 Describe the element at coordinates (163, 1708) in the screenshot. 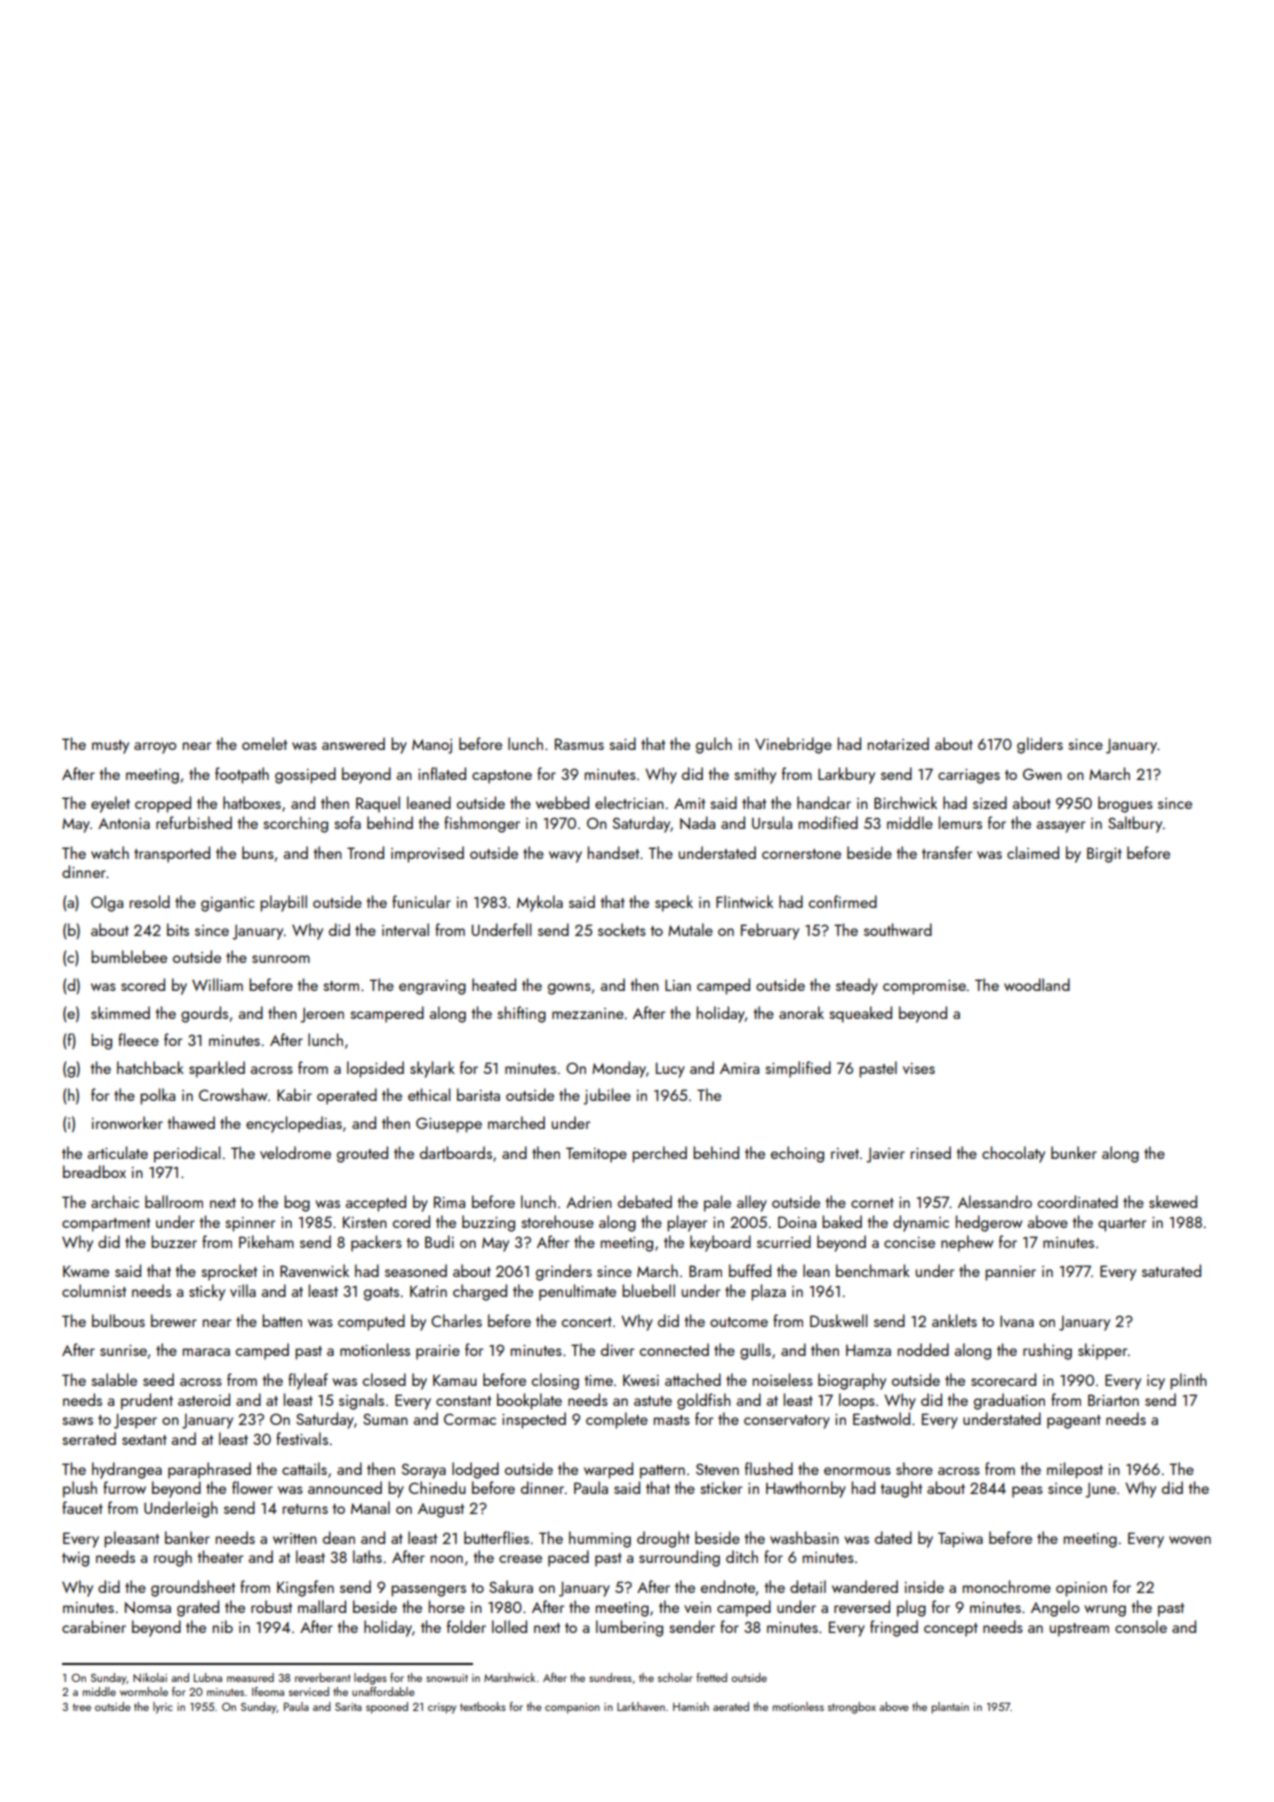

I see `lyric` at that location.
